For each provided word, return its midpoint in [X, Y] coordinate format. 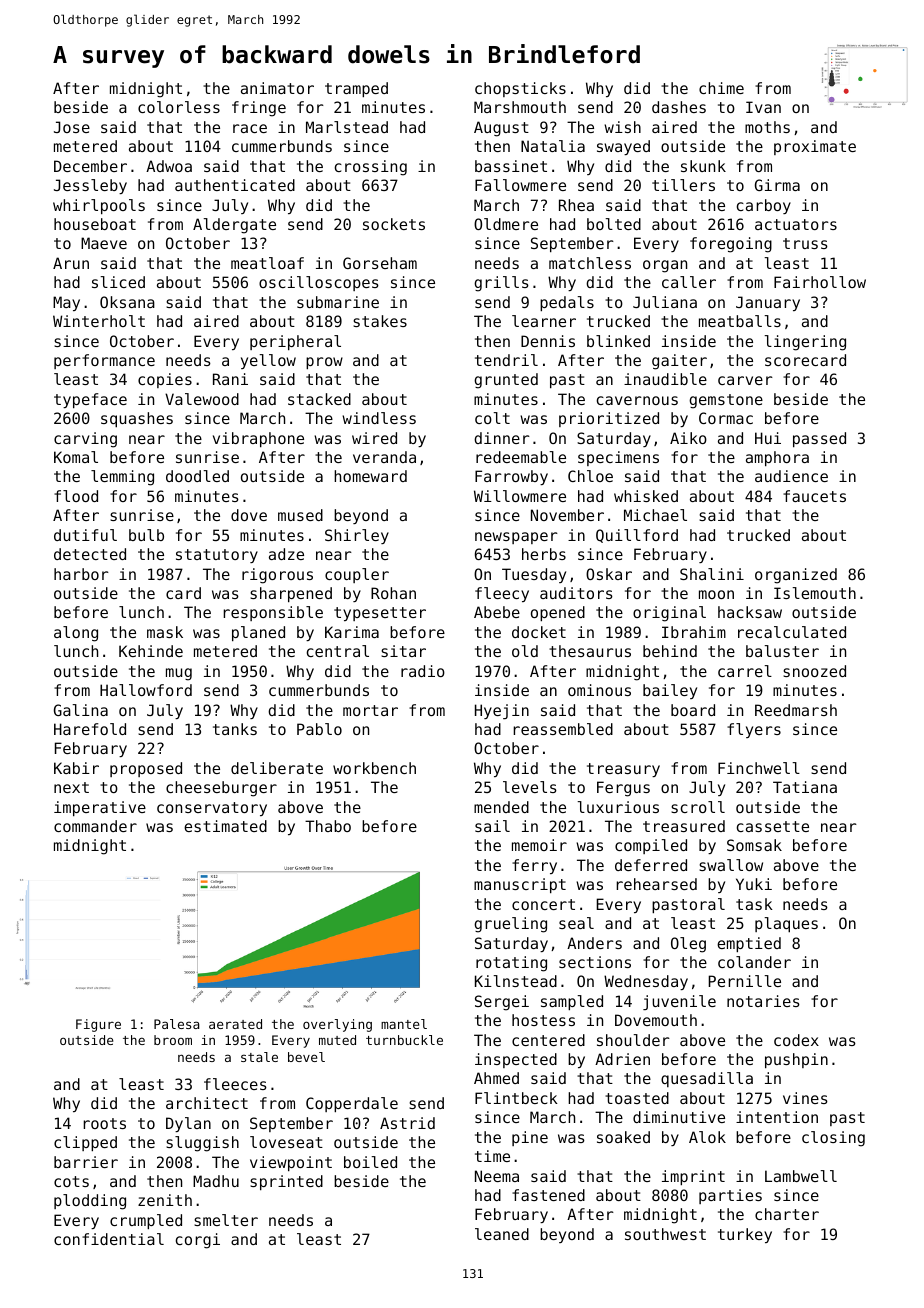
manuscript [520, 885]
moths [767, 127]
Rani [230, 379]
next [71, 787]
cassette [773, 826]
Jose [72, 127]
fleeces [235, 1084]
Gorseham [380, 263]
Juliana [665, 302]
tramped [356, 89]
